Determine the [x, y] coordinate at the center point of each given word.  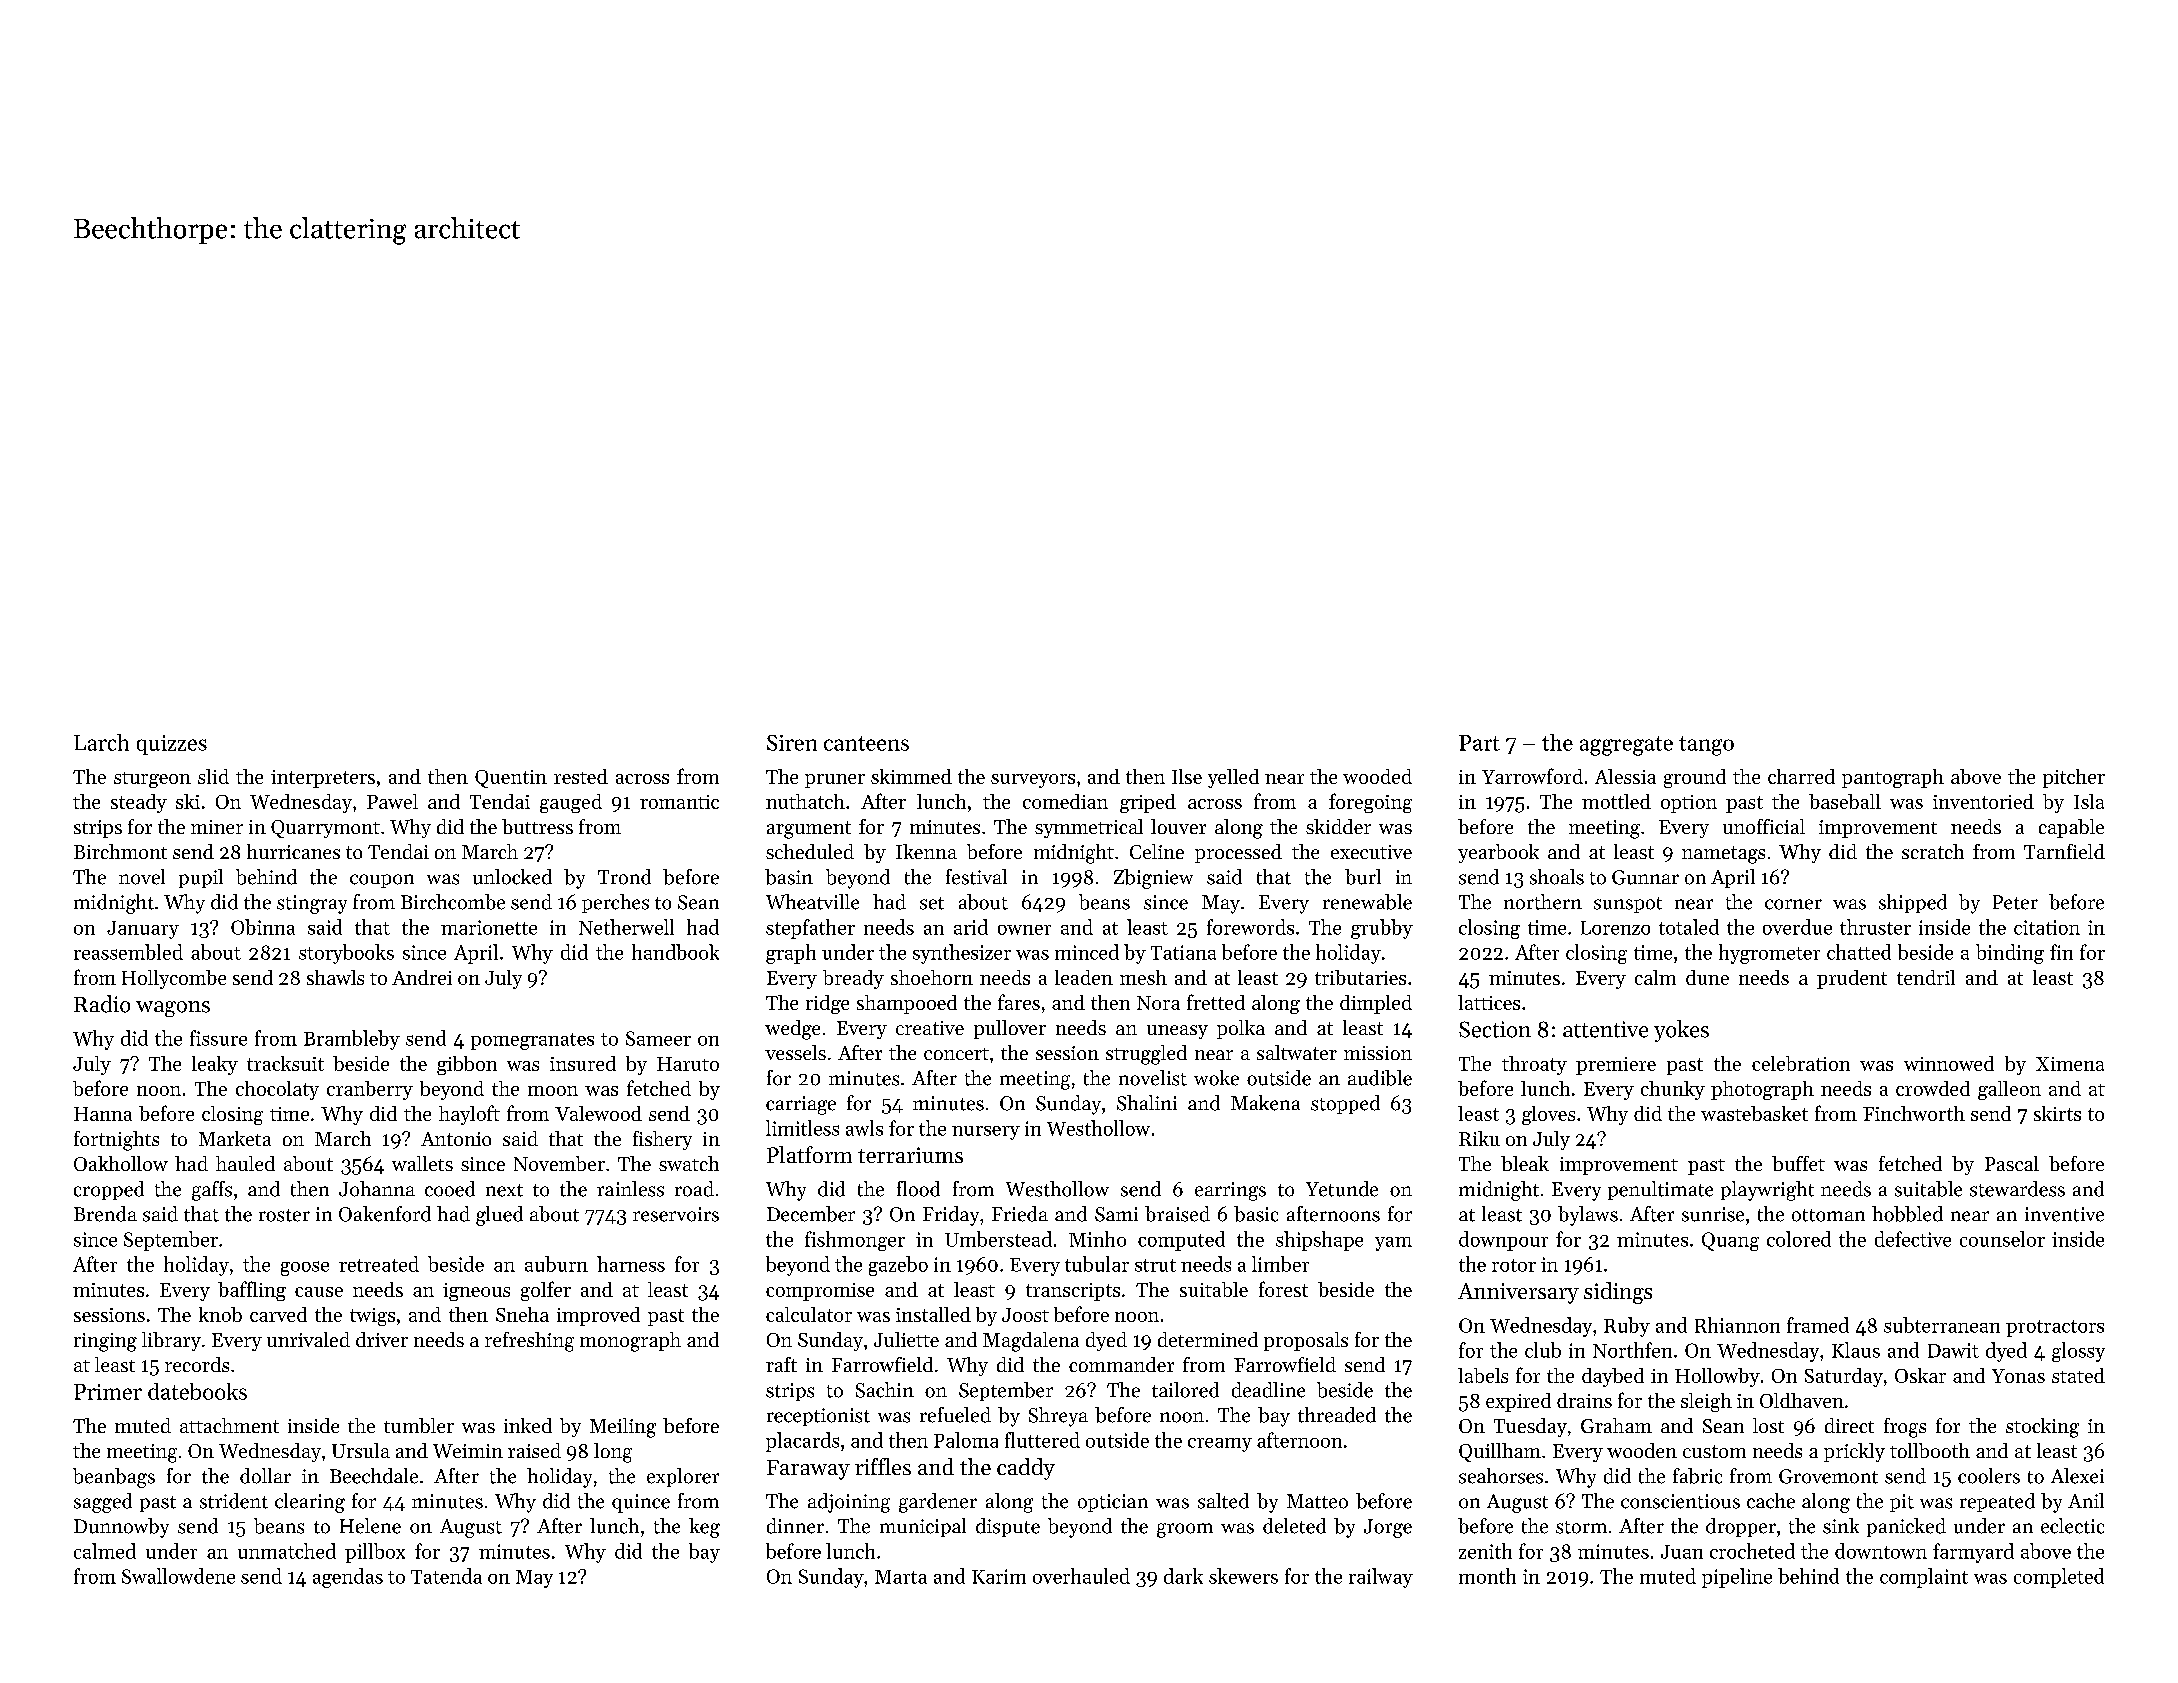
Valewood [598, 1113]
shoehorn [932, 977]
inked [528, 1425]
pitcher [2074, 778]
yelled [1233, 778]
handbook [675, 952]
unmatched [287, 1551]
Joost [1025, 1315]
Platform [809, 1154]
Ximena [2070, 1064]
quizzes [172, 745]
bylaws [1588, 1216]
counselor [2002, 1239]
